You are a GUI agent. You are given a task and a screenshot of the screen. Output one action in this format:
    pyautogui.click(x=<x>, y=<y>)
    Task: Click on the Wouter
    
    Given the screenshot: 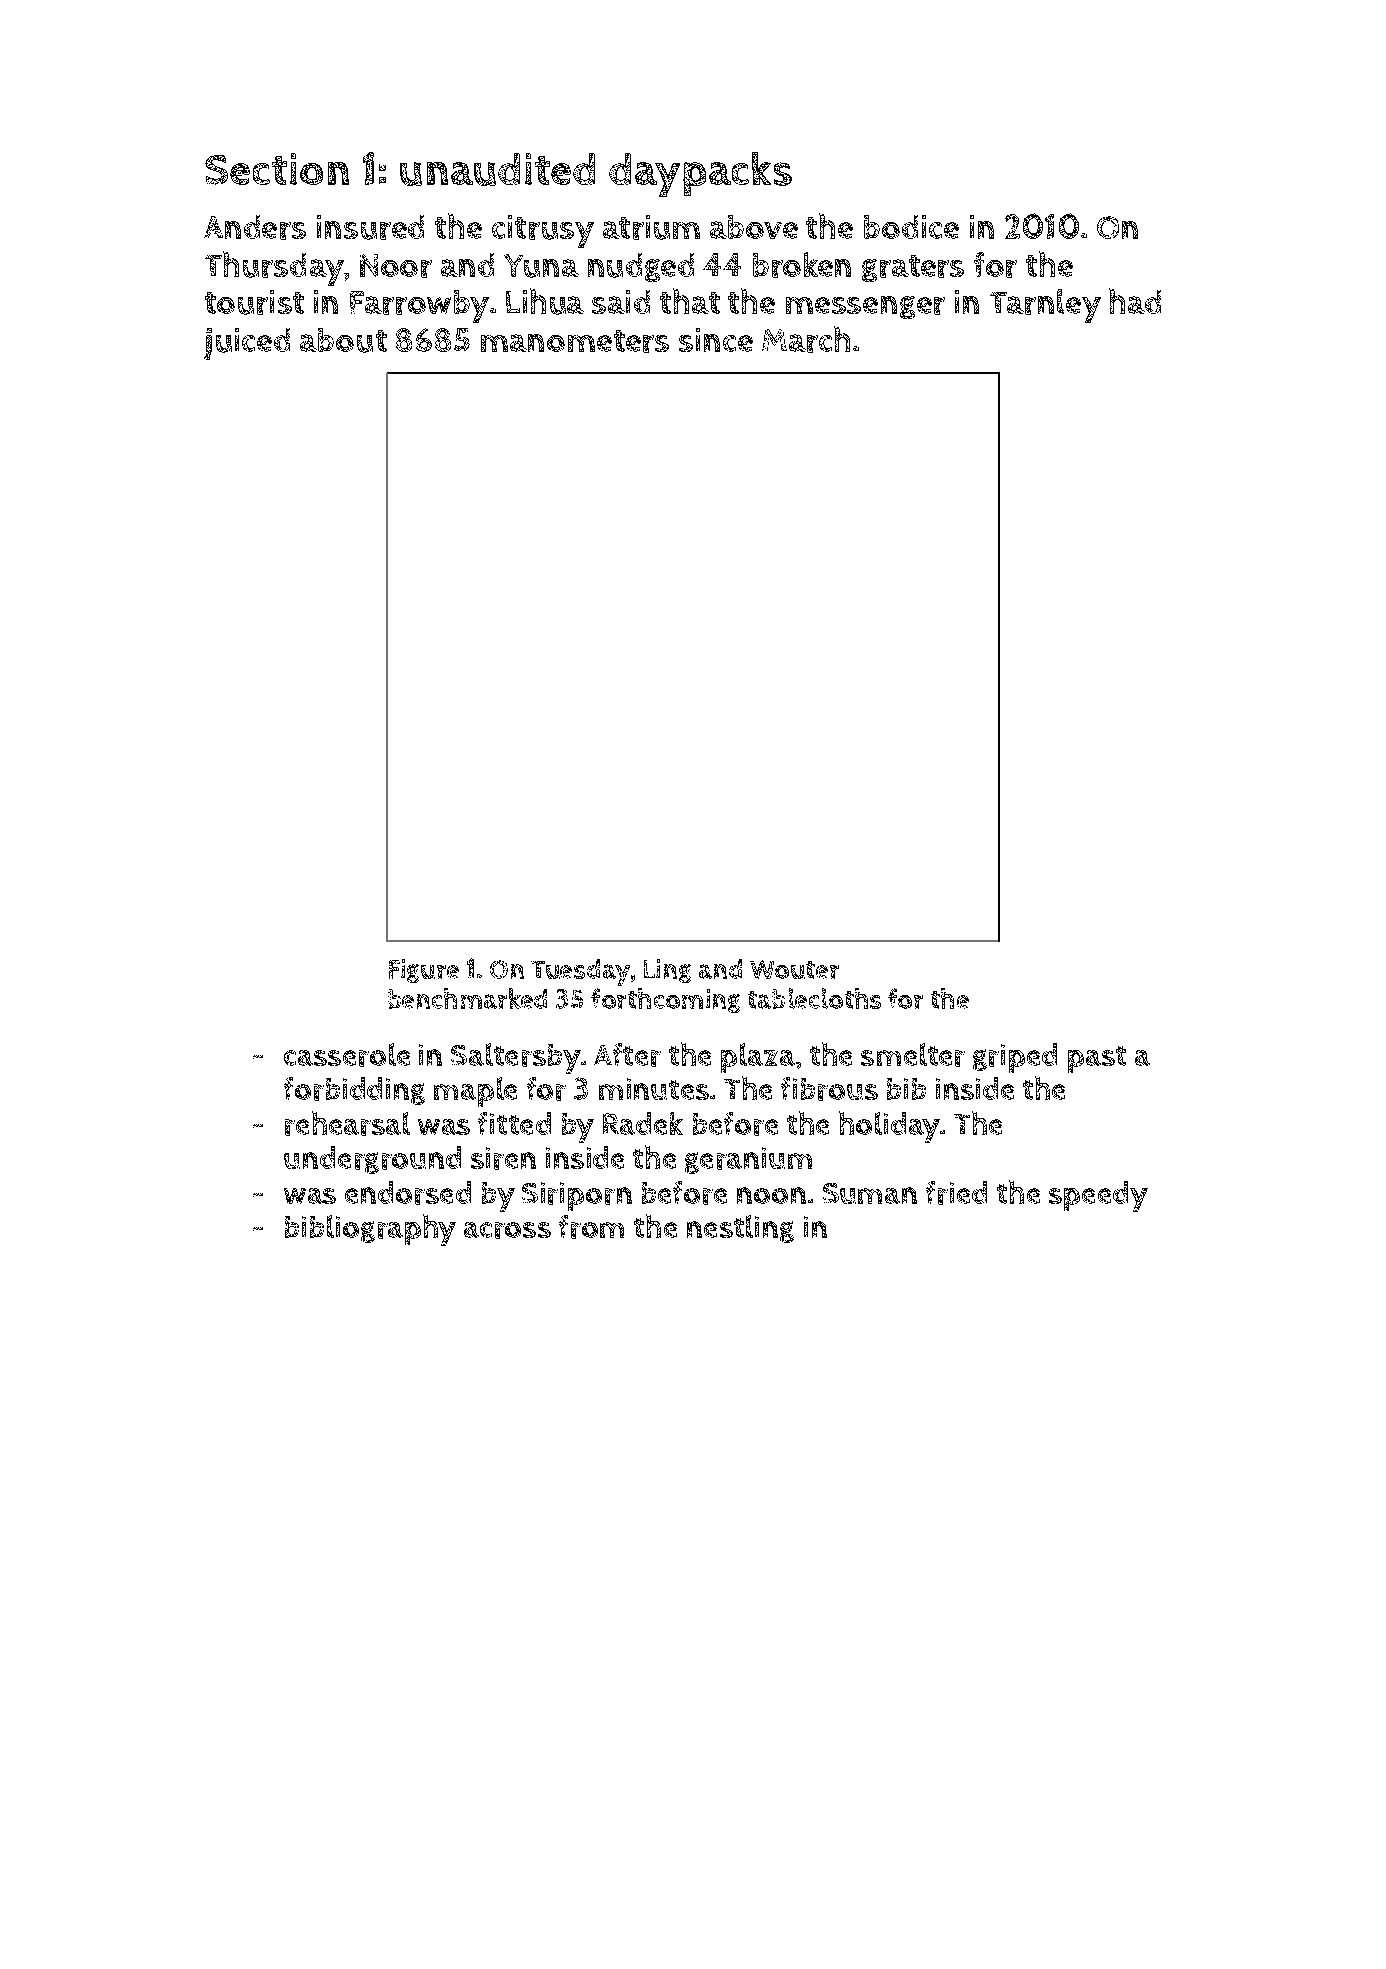 What is the action you would take?
    pyautogui.click(x=794, y=969)
